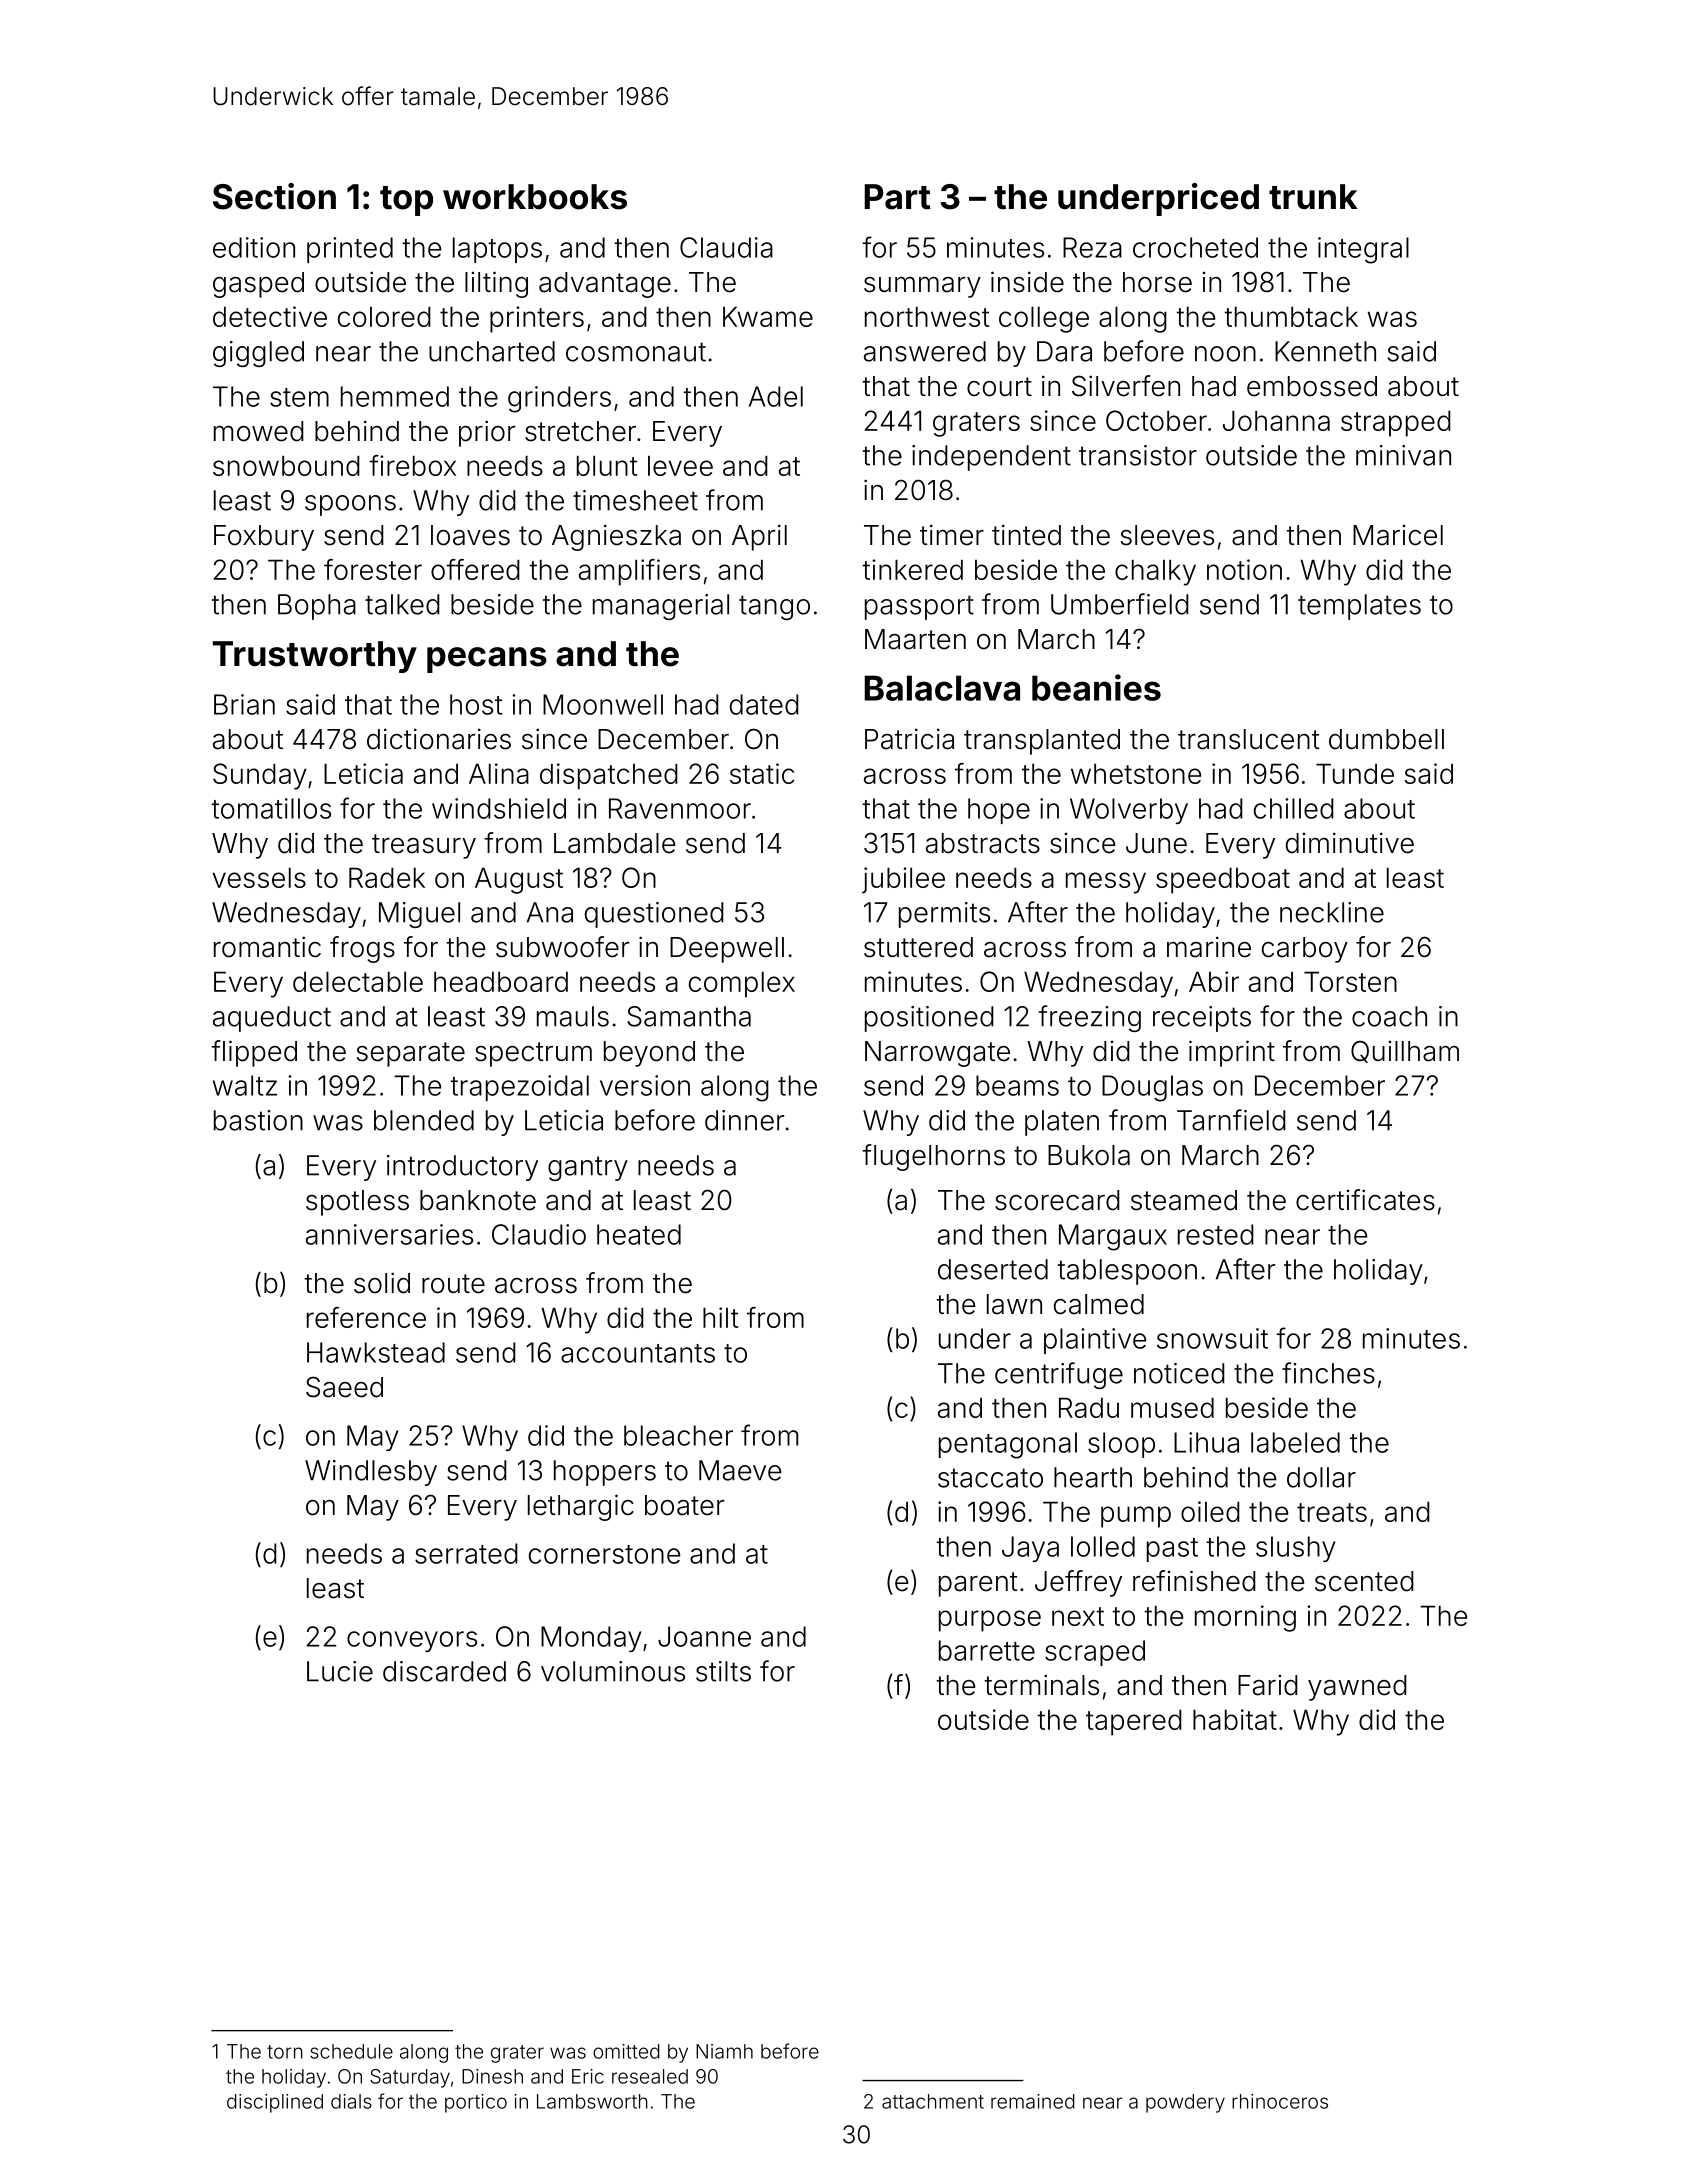  What do you see at coordinates (535, 197) in the screenshot?
I see `workbooks` at bounding box center [535, 197].
